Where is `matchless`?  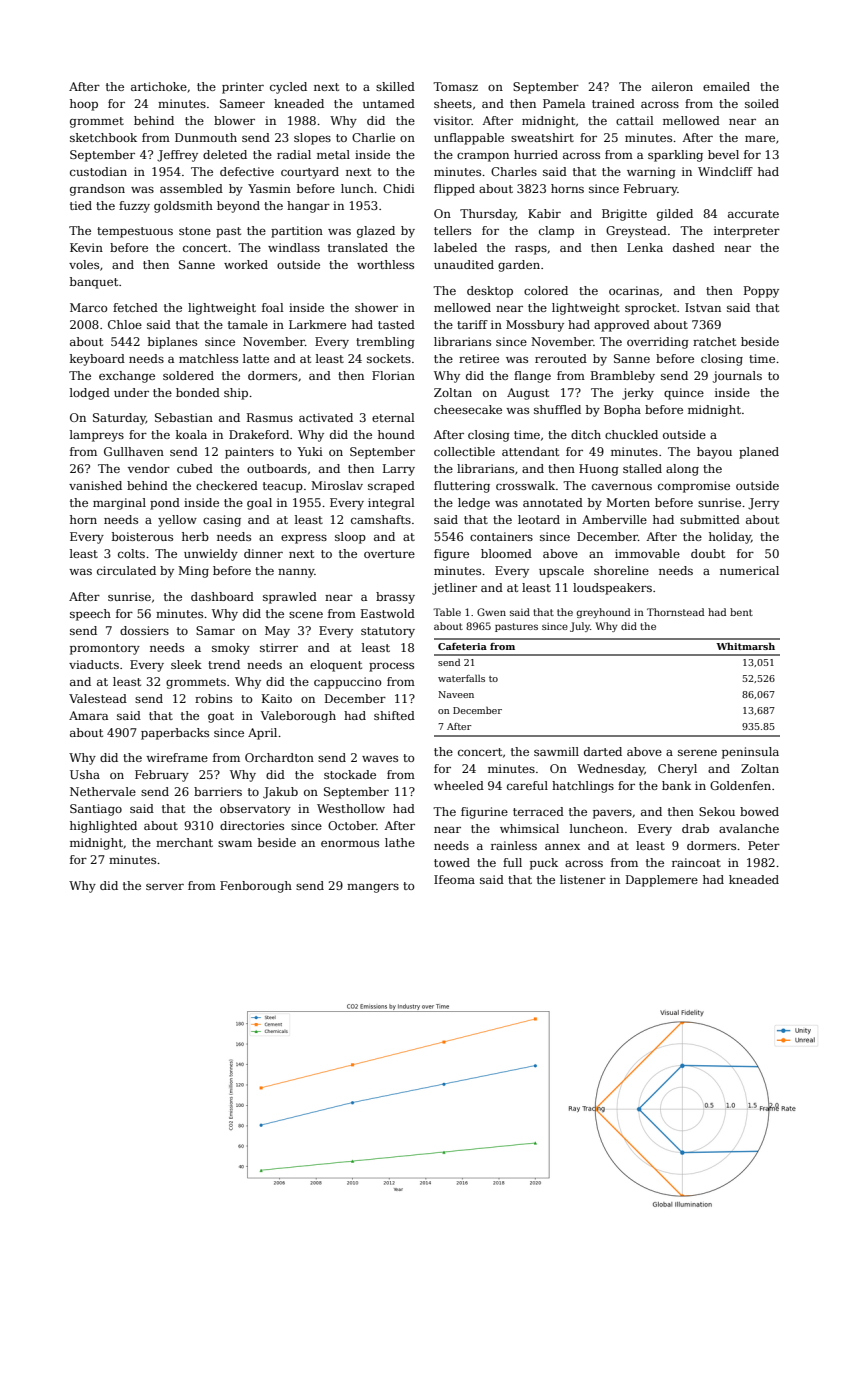
matchless is located at coordinates (208, 358).
